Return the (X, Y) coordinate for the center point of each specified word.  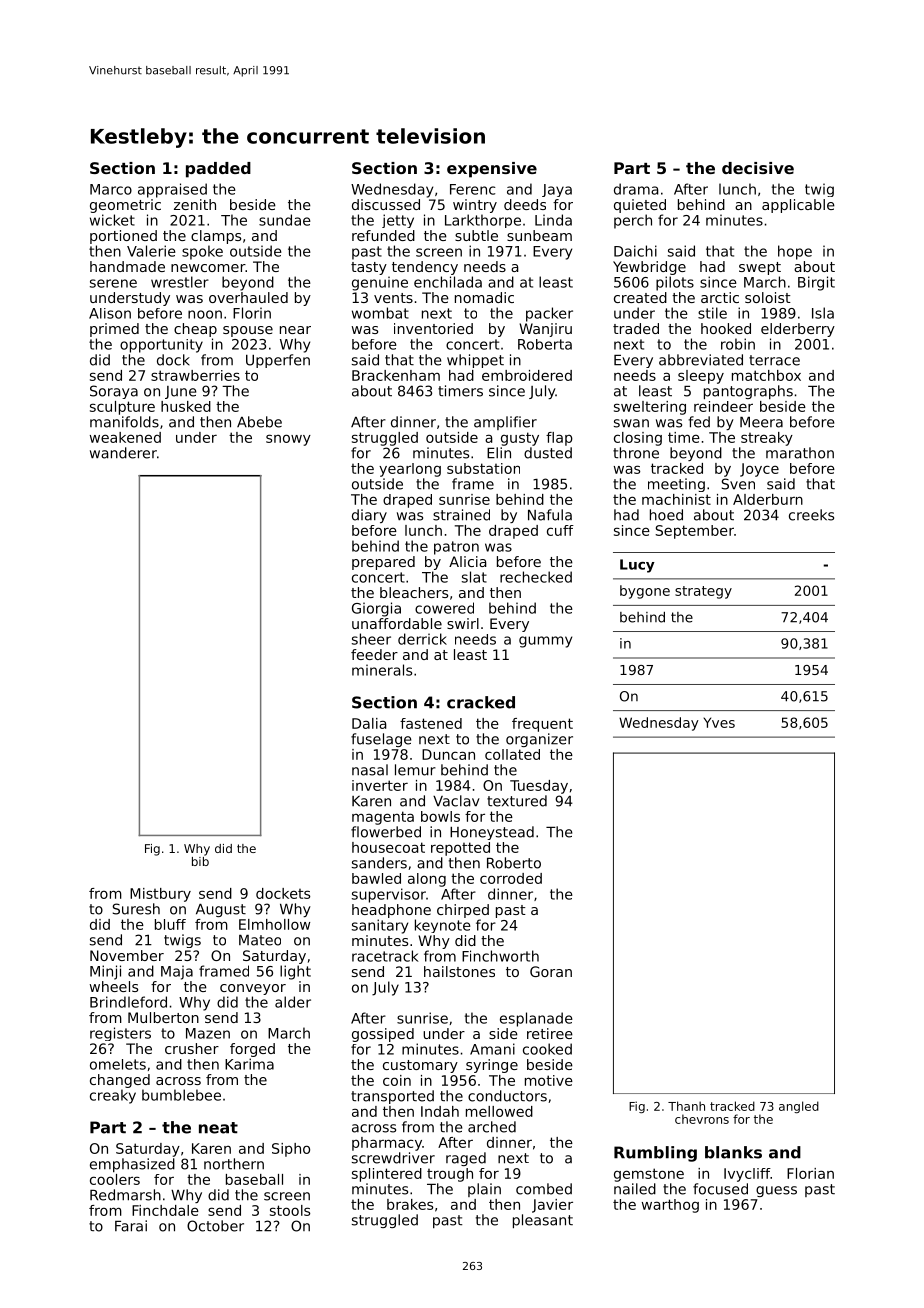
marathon (800, 453)
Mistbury (160, 895)
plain (484, 1190)
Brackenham (396, 375)
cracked (481, 702)
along (427, 880)
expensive (492, 170)
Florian (810, 1173)
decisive (758, 168)
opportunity (161, 346)
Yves (719, 722)
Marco (111, 189)
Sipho (291, 1150)
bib (200, 861)
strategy (703, 592)
